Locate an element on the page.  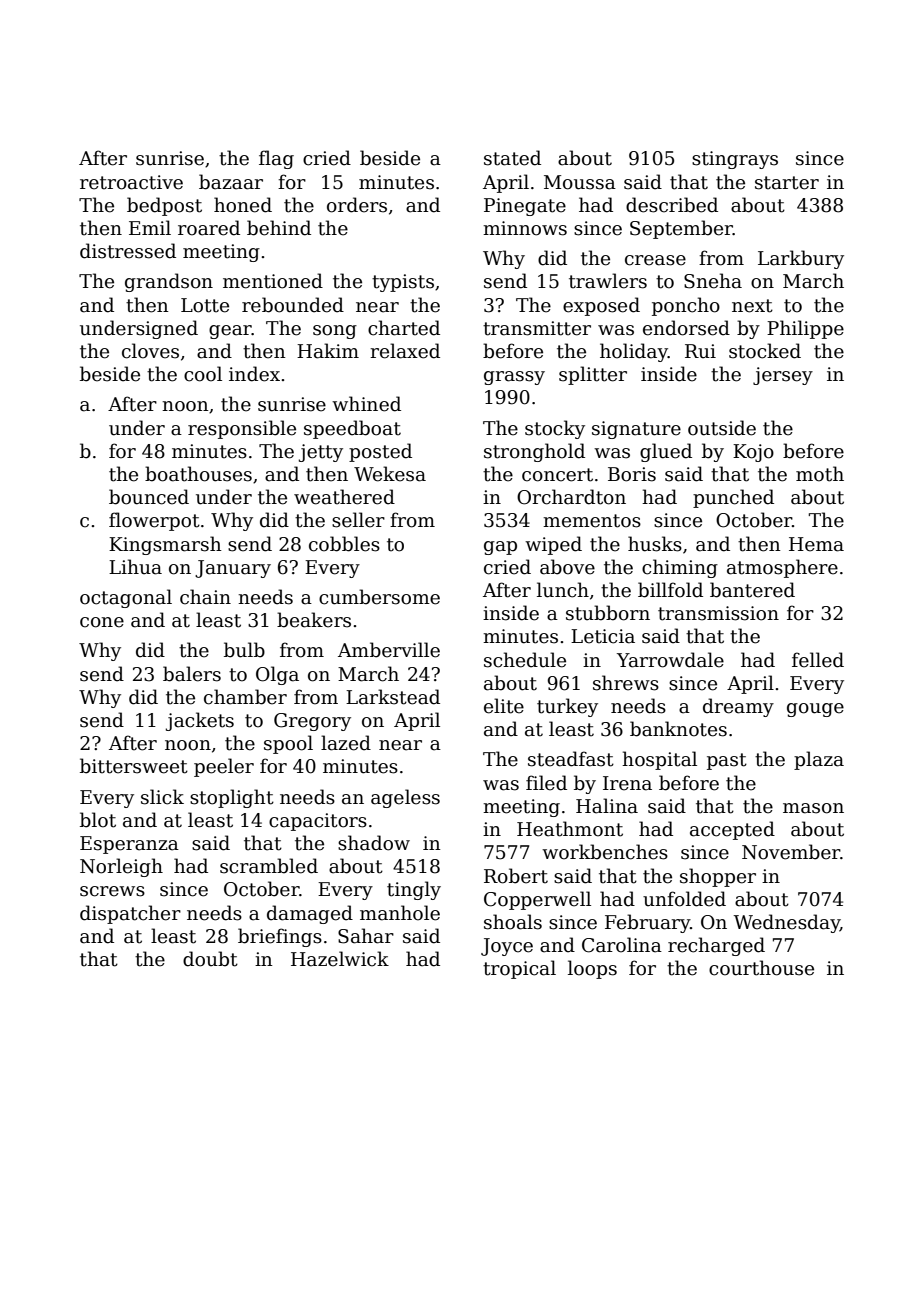
banknotes is located at coordinates (678, 729).
